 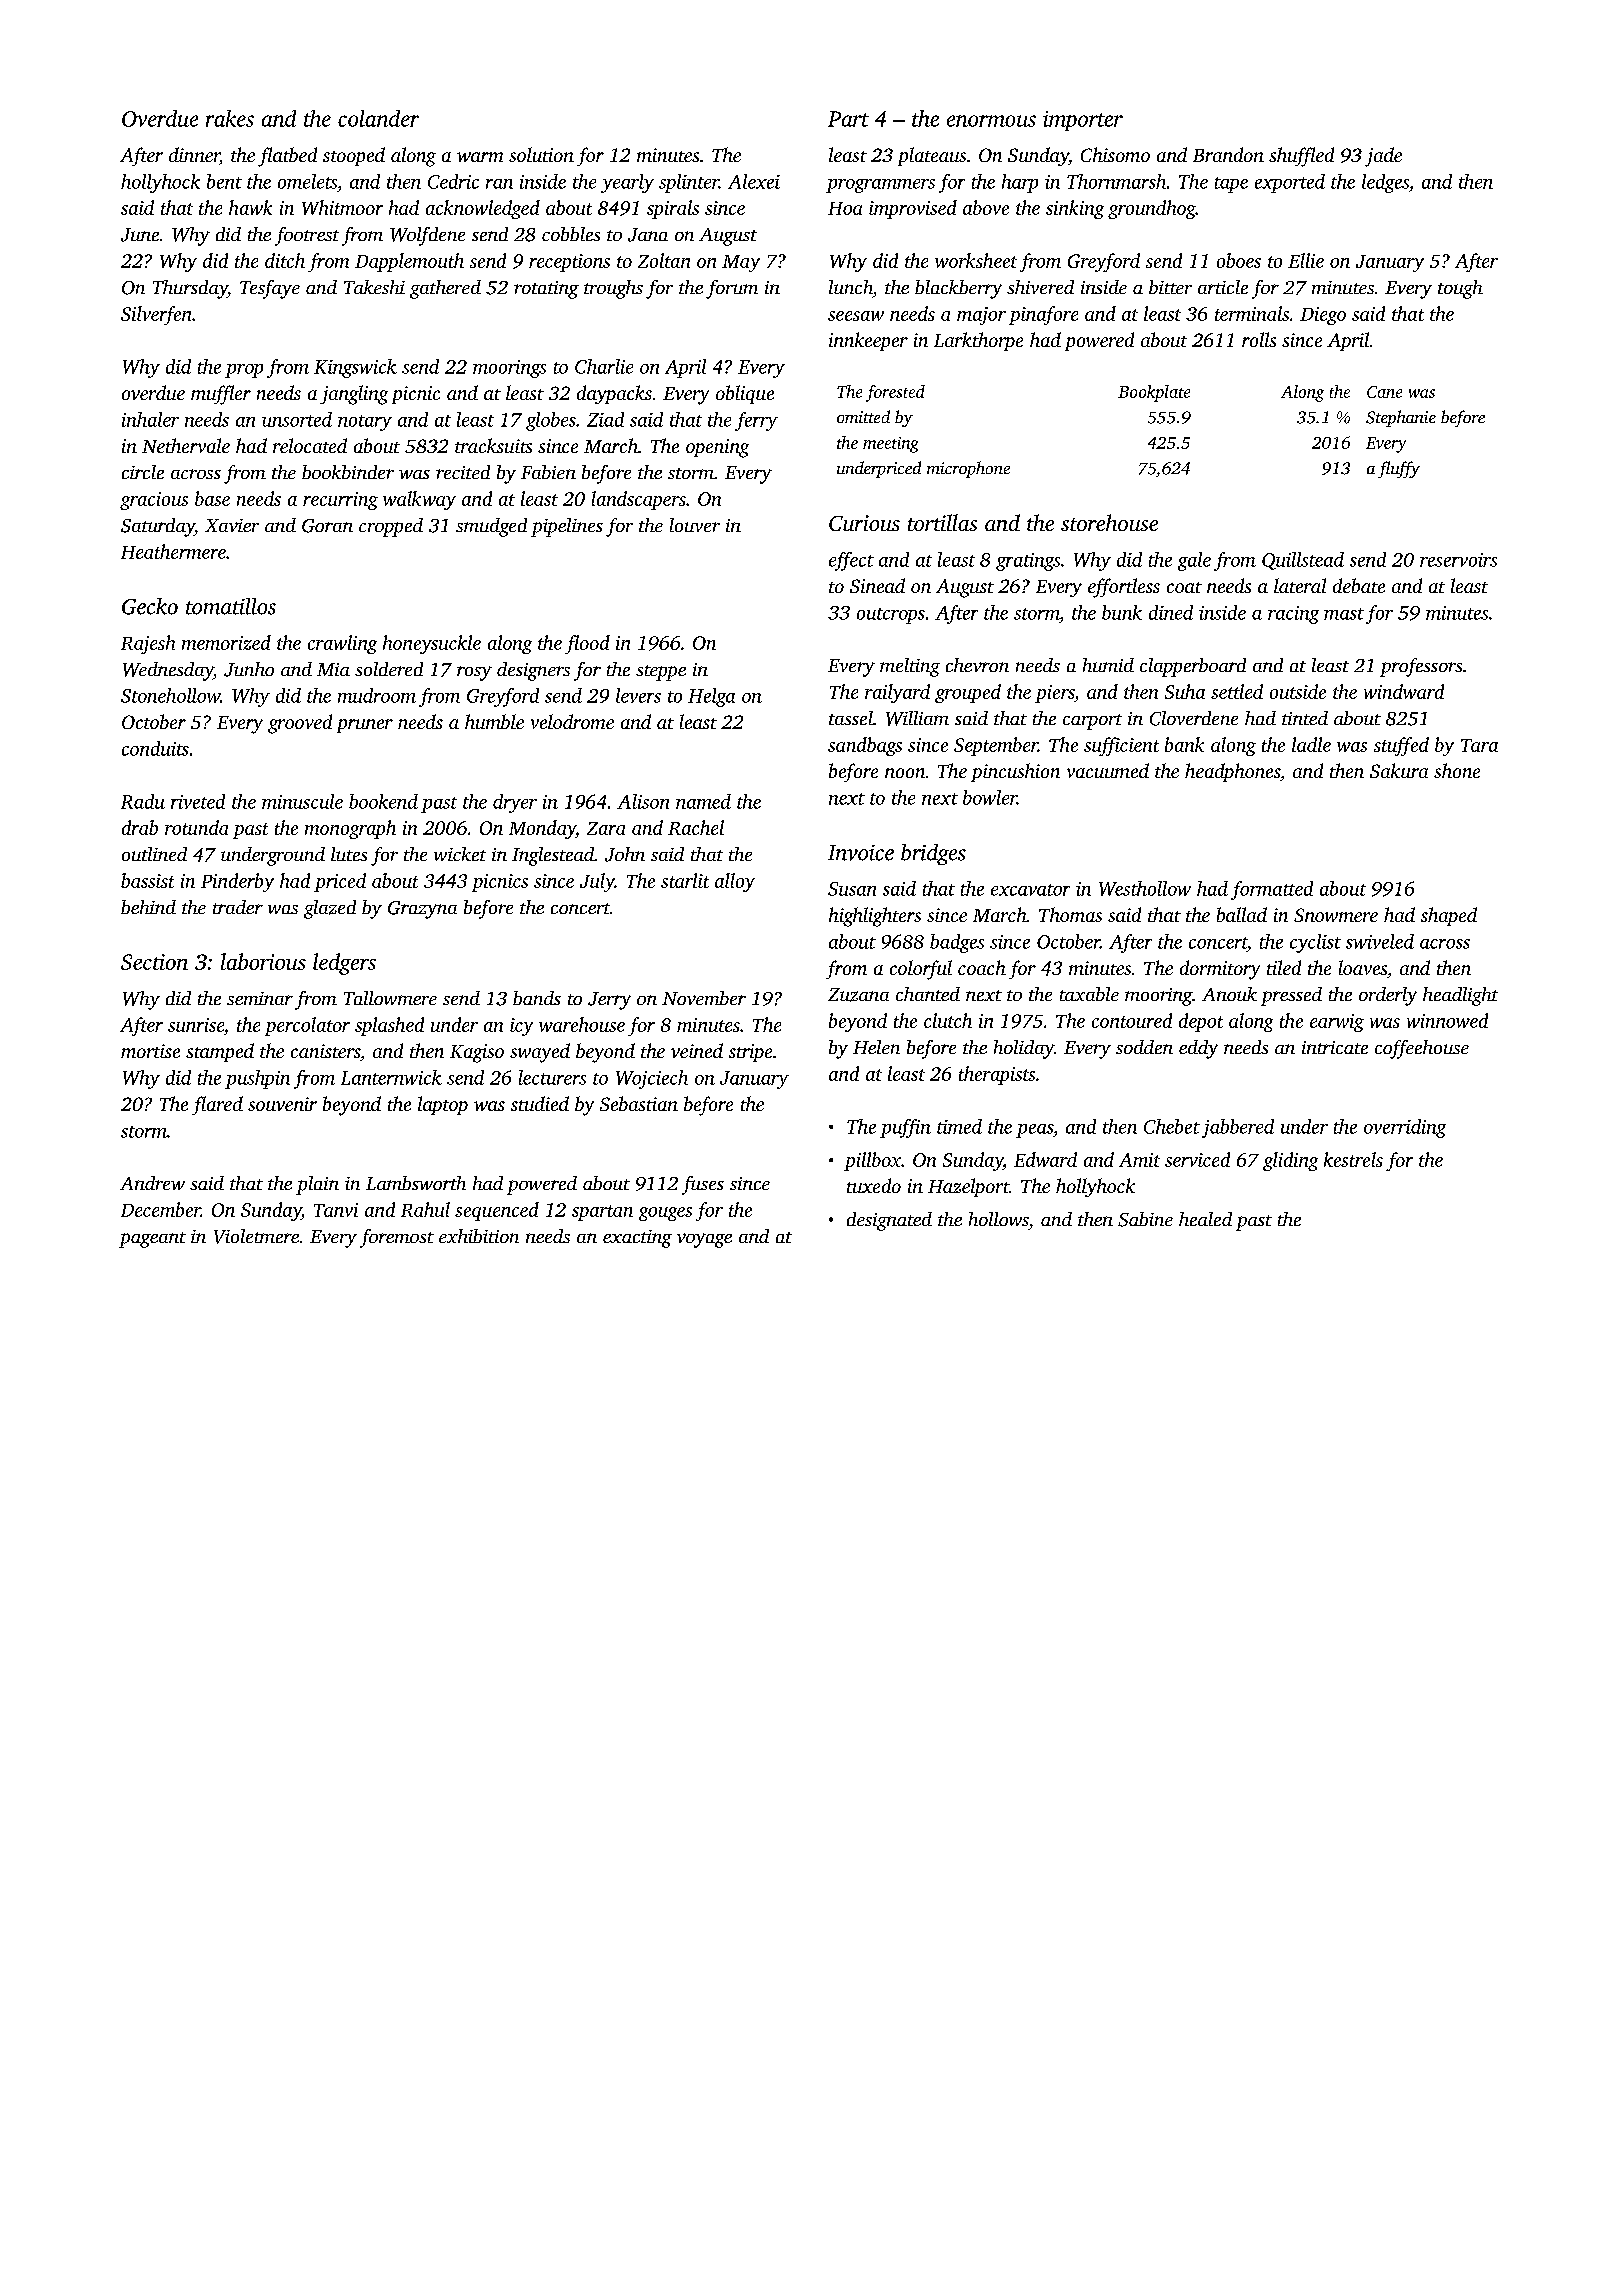 I want to click on Chisomo, so click(x=1115, y=154).
